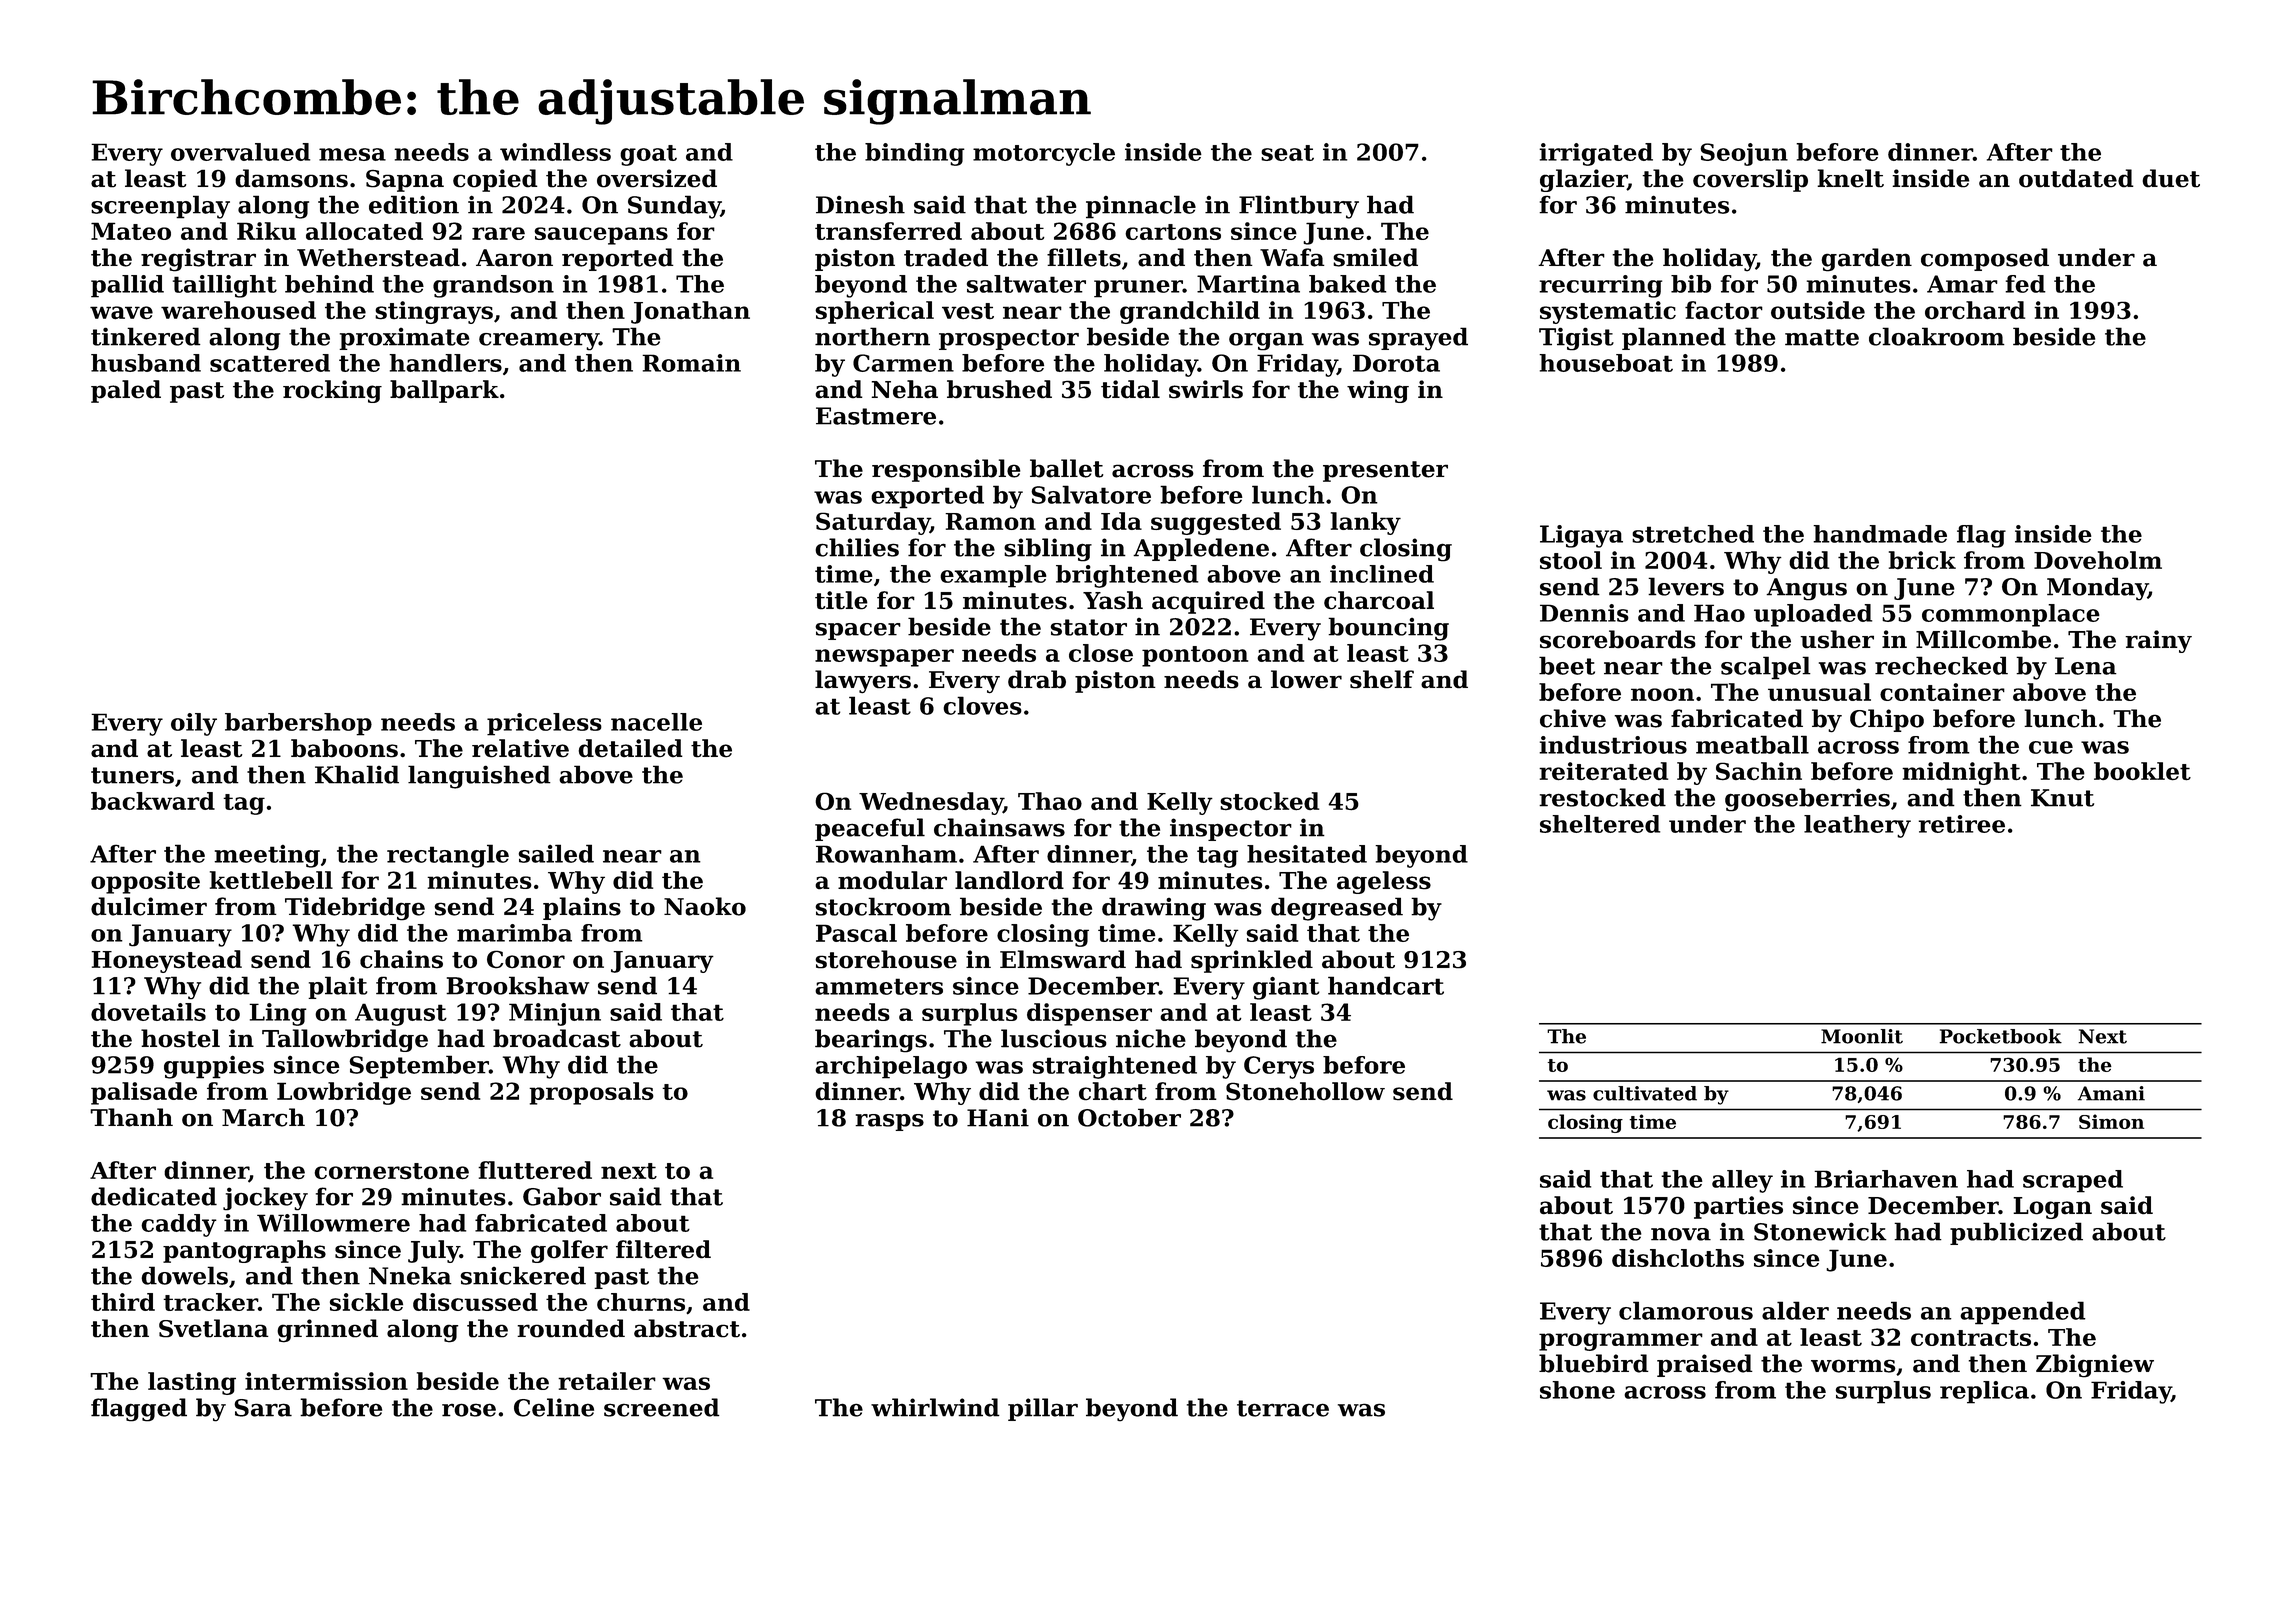 The width and height of the screenshot is (2292, 1620). Describe the element at coordinates (892, 880) in the screenshot. I see `modular` at that location.
